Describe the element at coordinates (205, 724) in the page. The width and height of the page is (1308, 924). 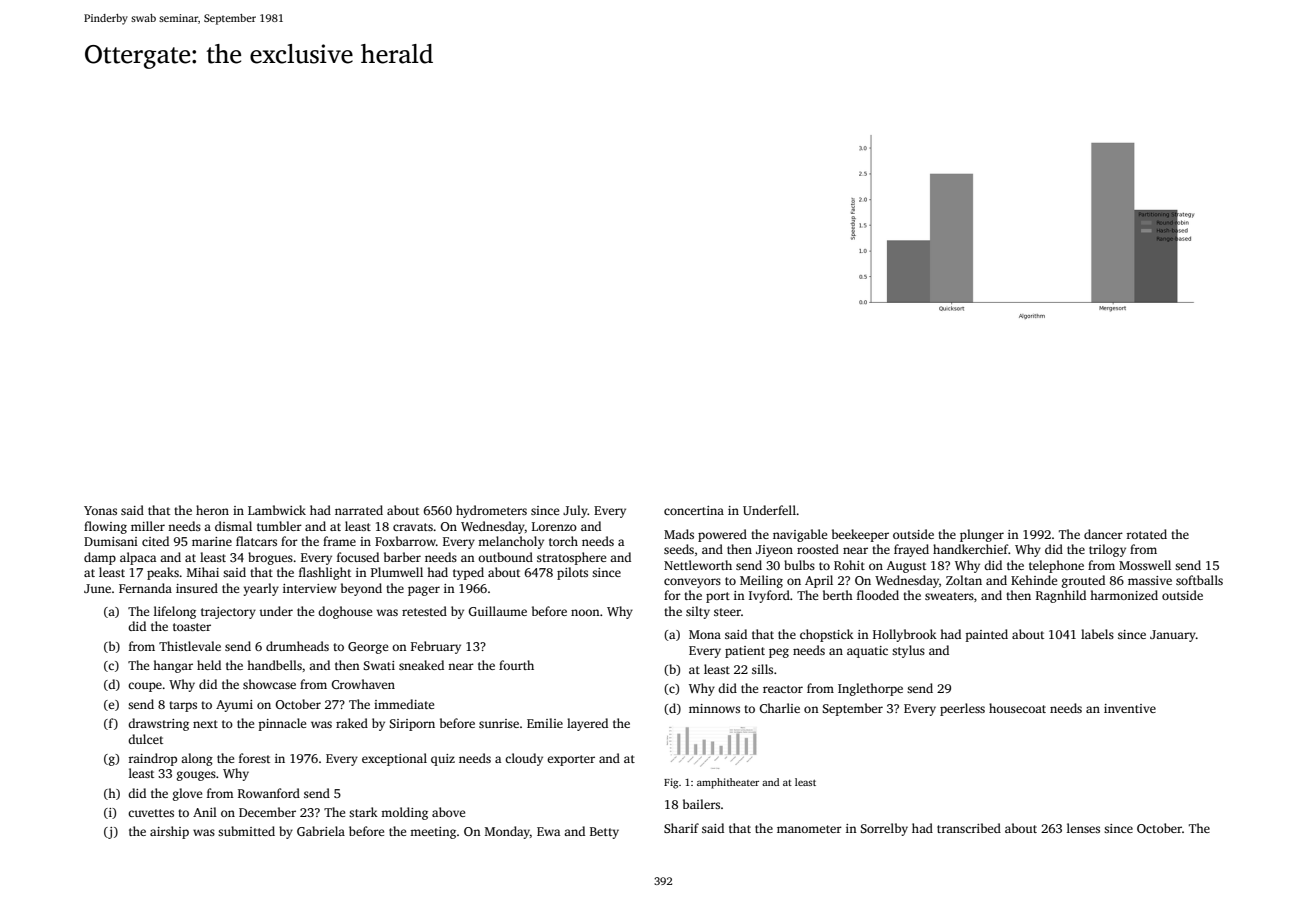
I see `next` at that location.
